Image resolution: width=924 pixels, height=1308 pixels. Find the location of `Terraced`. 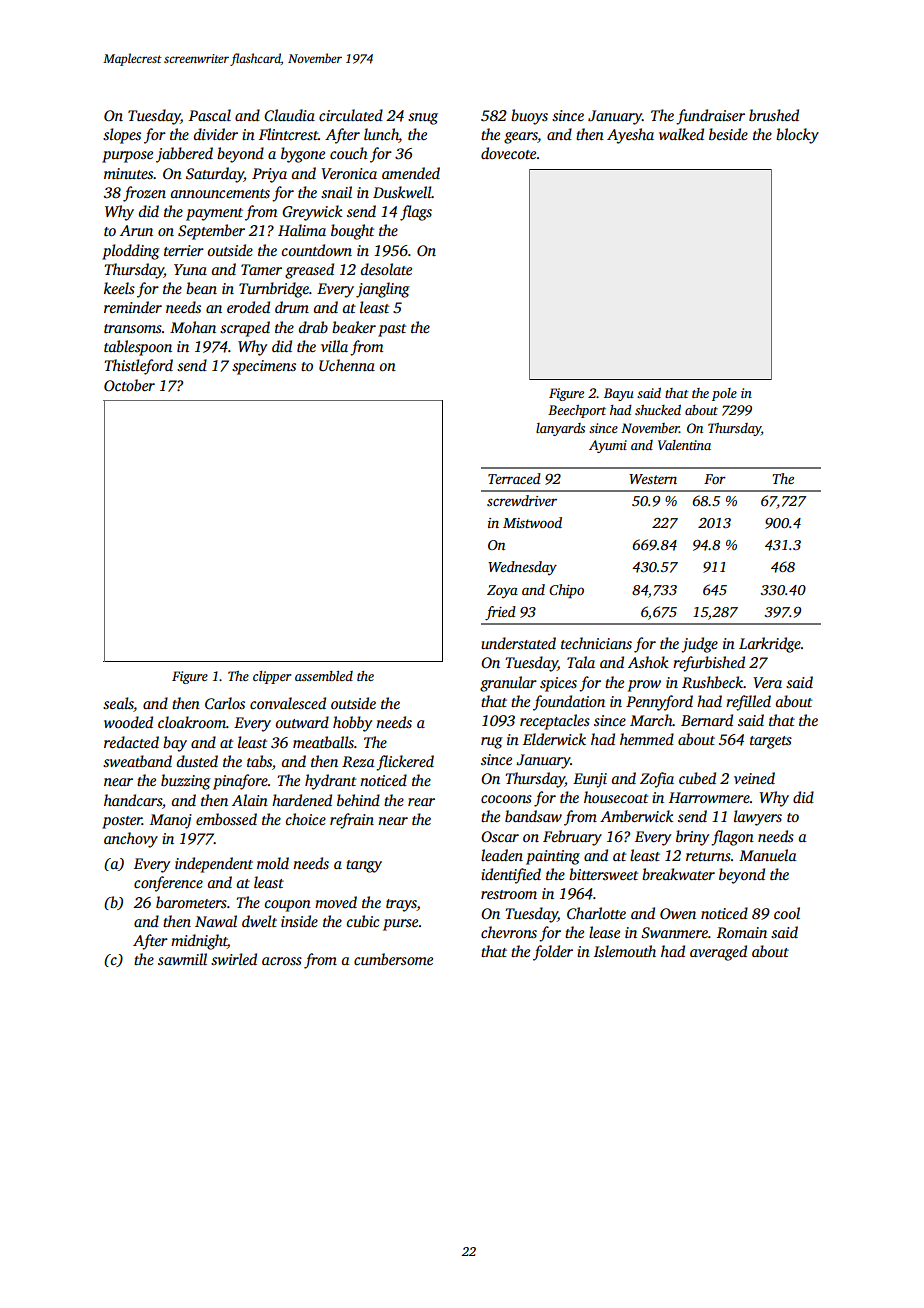

Terraced is located at coordinates (514, 478).
